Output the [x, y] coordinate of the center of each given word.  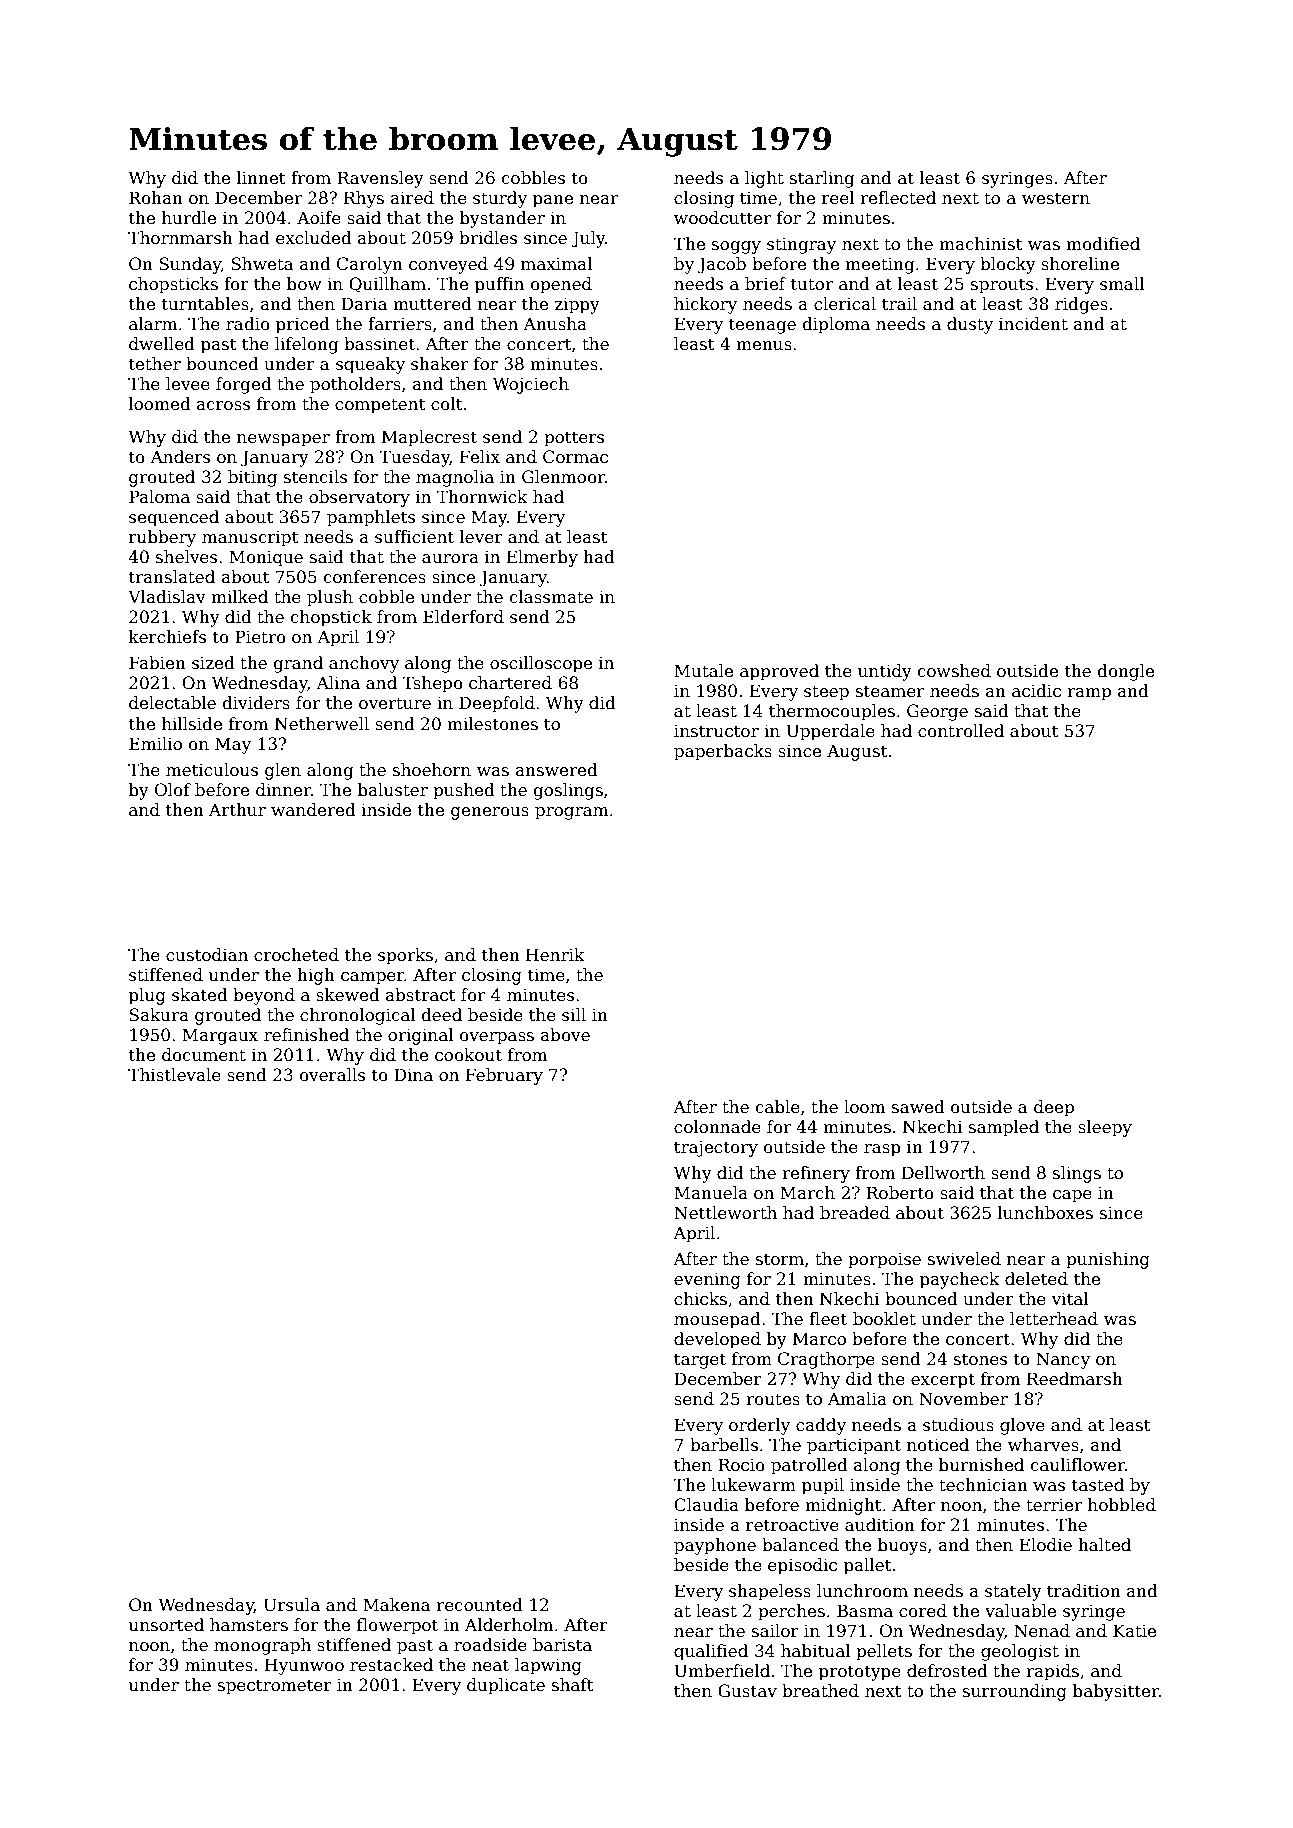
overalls [332, 1075]
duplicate [506, 1686]
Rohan [156, 197]
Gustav [747, 1691]
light [764, 179]
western [1056, 198]
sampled [1004, 1128]
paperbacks [723, 752]
